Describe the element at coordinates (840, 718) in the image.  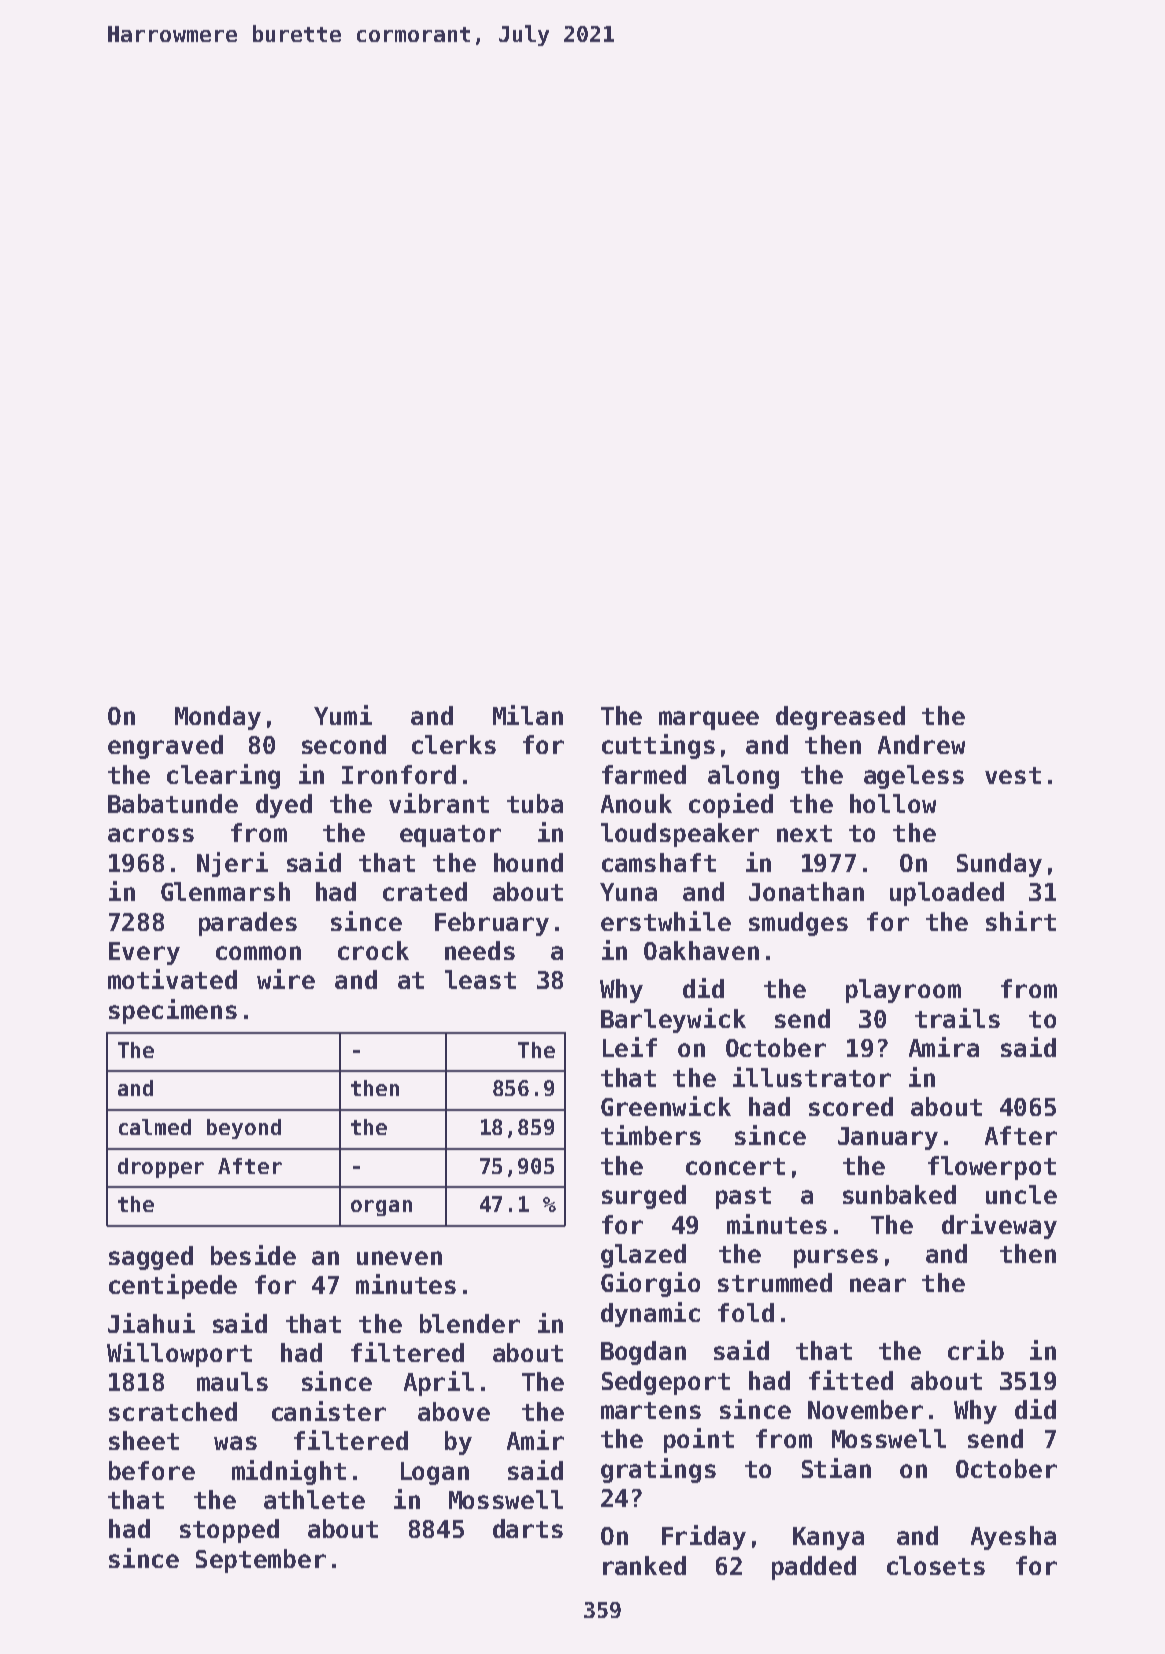
I see `degreased` at that location.
